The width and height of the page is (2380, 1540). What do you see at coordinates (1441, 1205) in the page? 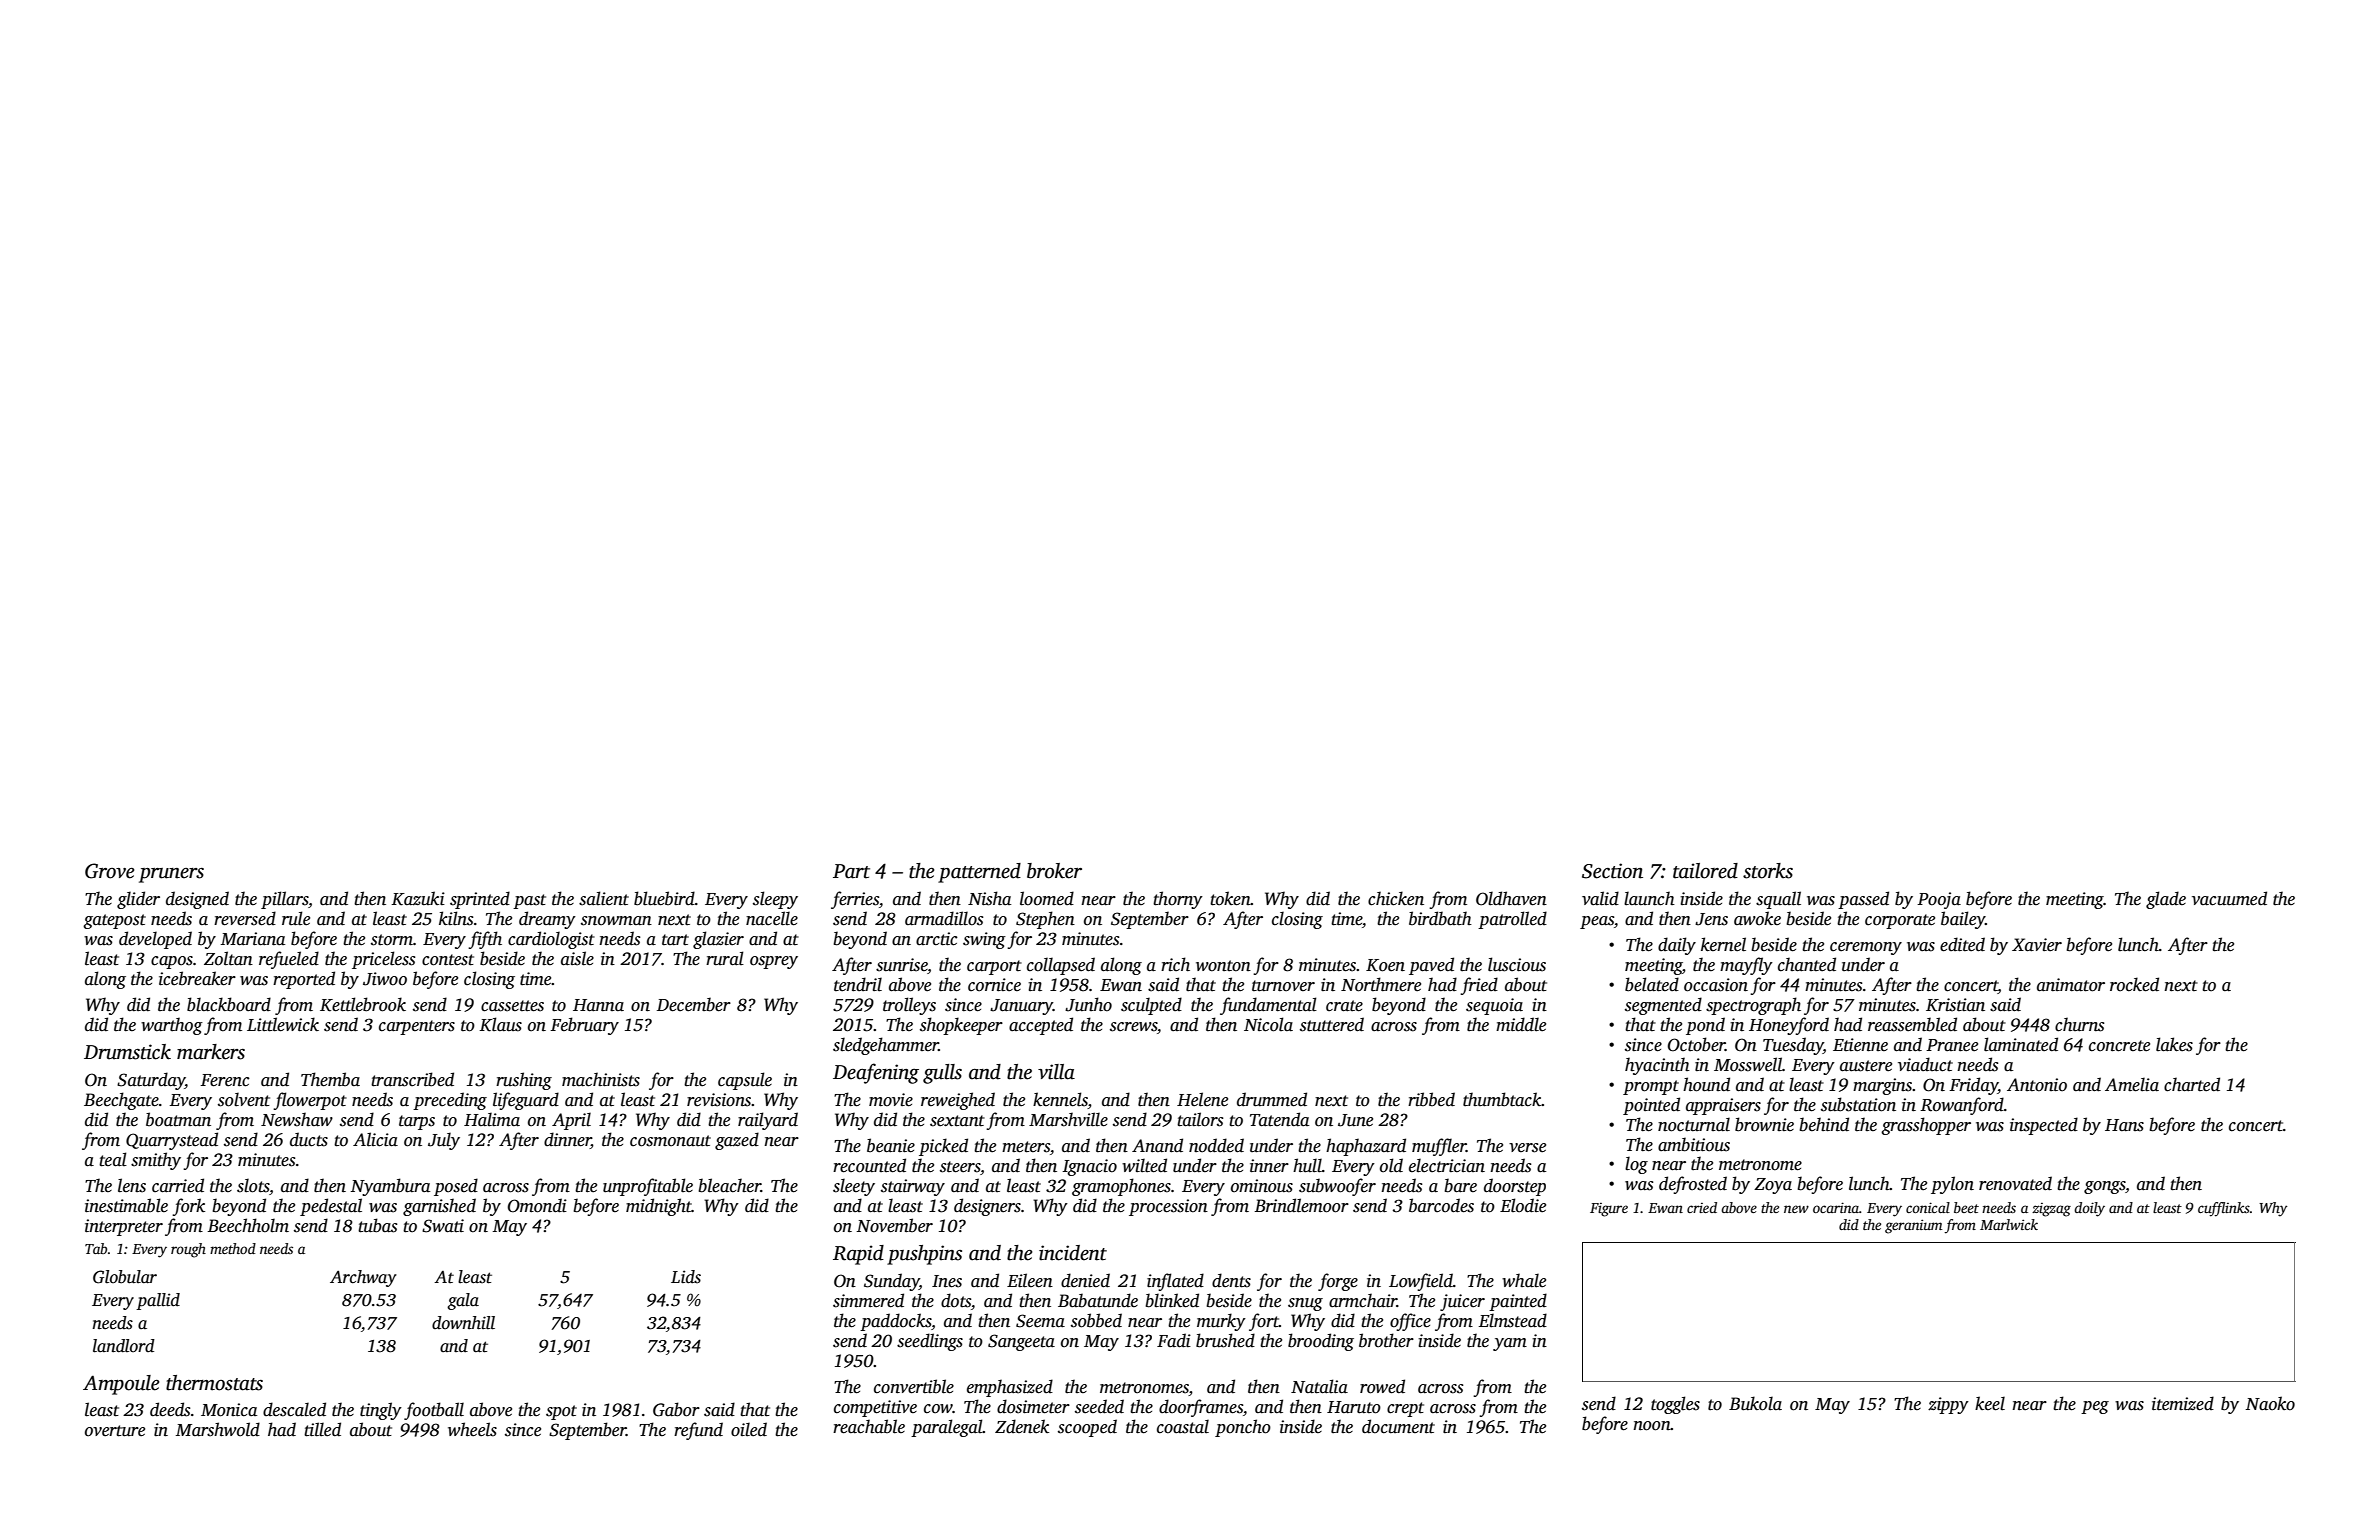
I see `barcodes` at bounding box center [1441, 1205].
